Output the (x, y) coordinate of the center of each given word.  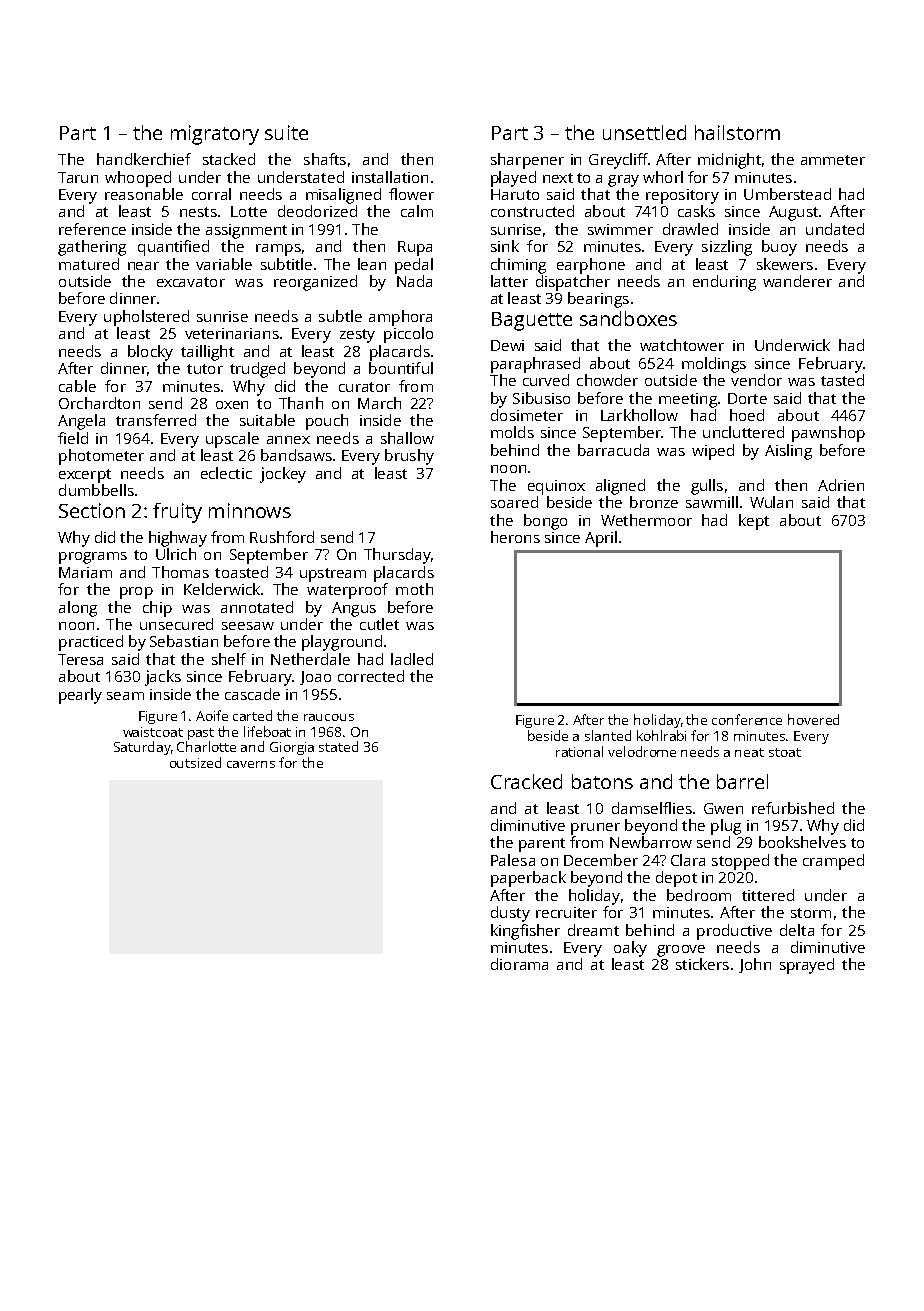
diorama (519, 964)
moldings (714, 365)
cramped (833, 862)
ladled (412, 659)
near (143, 266)
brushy (409, 457)
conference (747, 719)
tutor (205, 369)
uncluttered (743, 432)
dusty (510, 914)
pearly (80, 696)
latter (509, 281)
